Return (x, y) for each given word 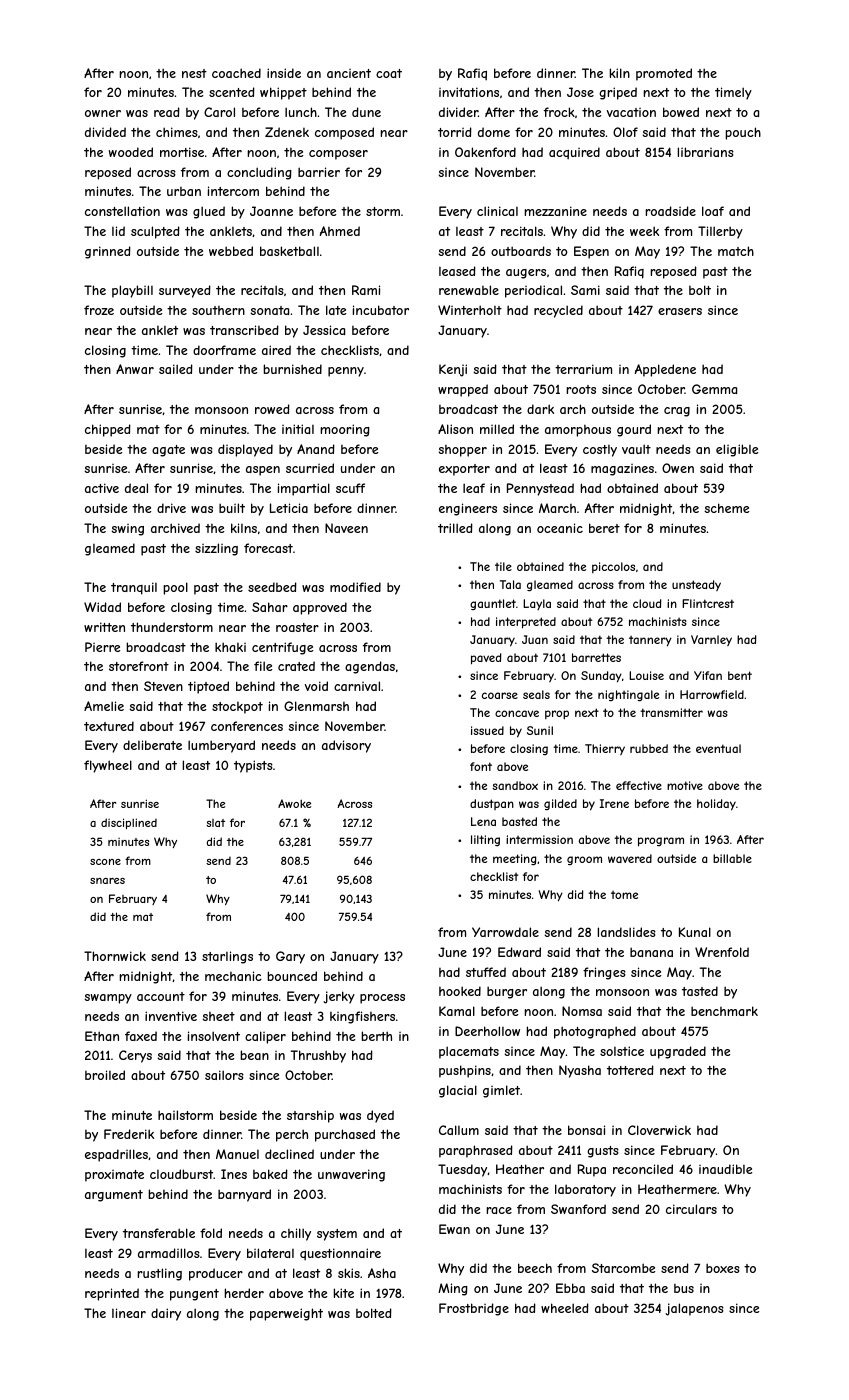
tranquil (134, 588)
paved (486, 659)
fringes (604, 973)
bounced (292, 976)
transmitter (671, 712)
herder (244, 1293)
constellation (122, 211)
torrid (455, 132)
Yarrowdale (505, 932)
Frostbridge (474, 1309)
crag (677, 412)
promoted (664, 74)
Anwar (135, 369)
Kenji (453, 370)
